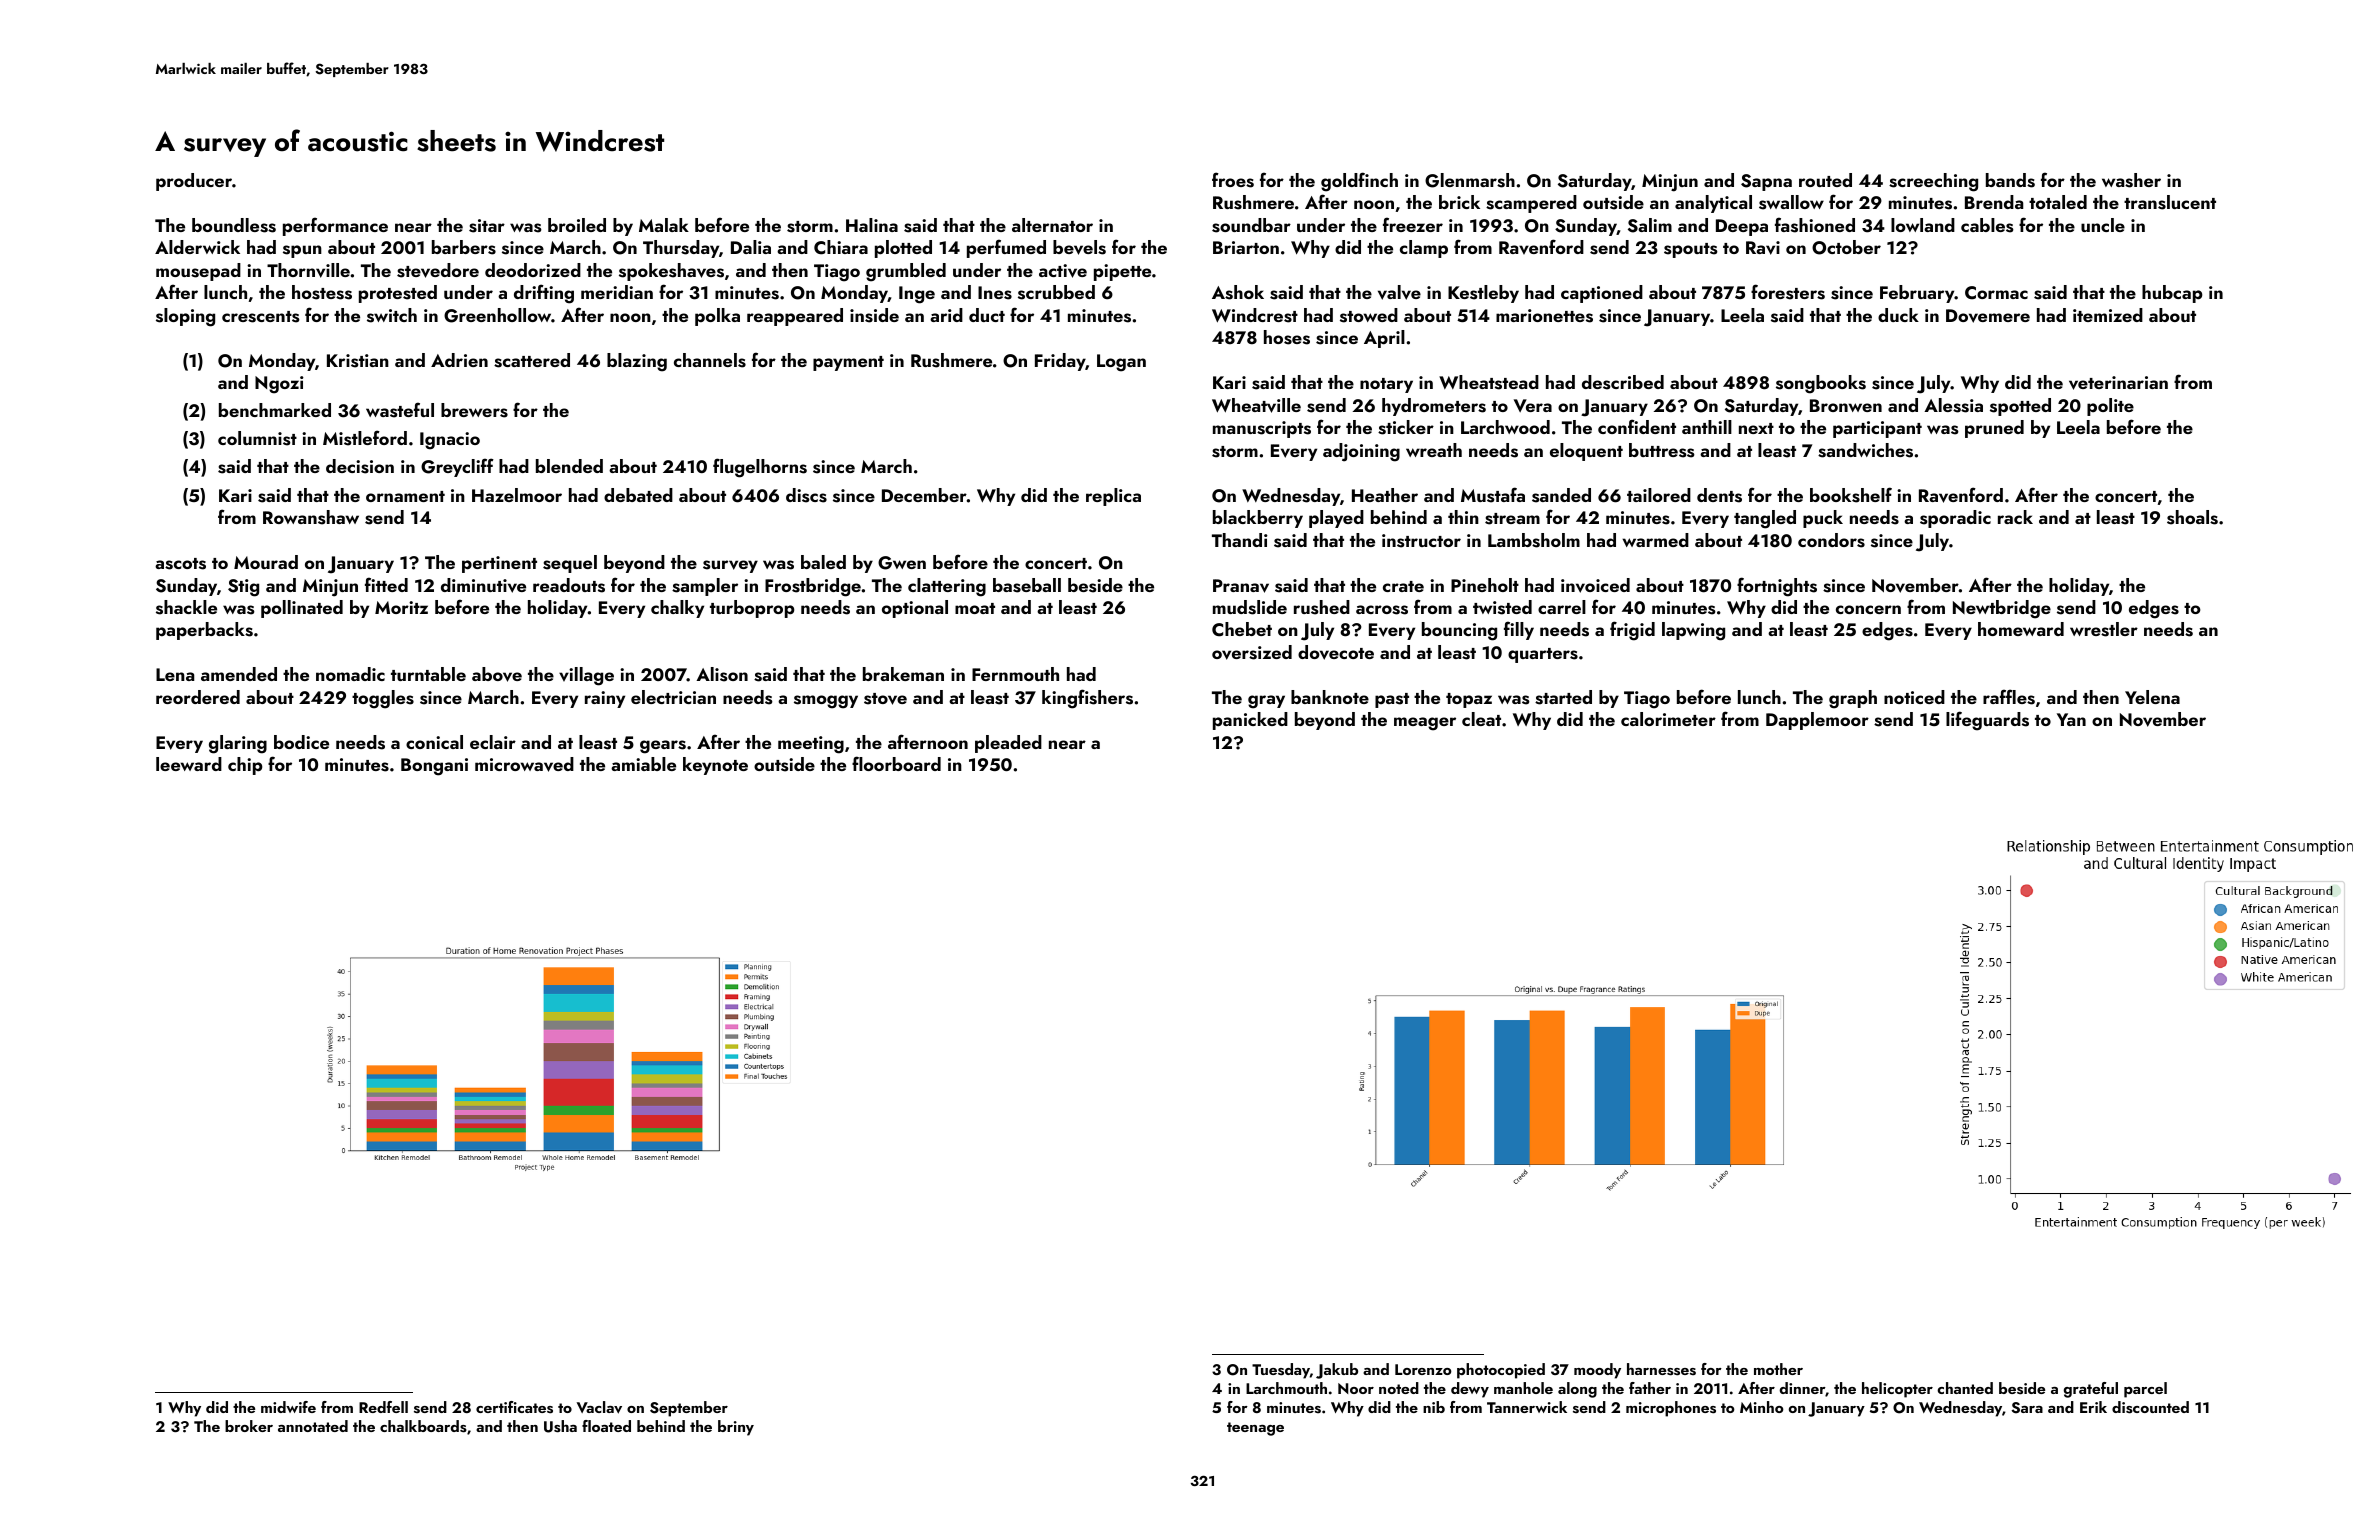 This screenshot has height=1540, width=2380. What do you see at coordinates (896, 763) in the screenshot?
I see `floorboard` at bounding box center [896, 763].
